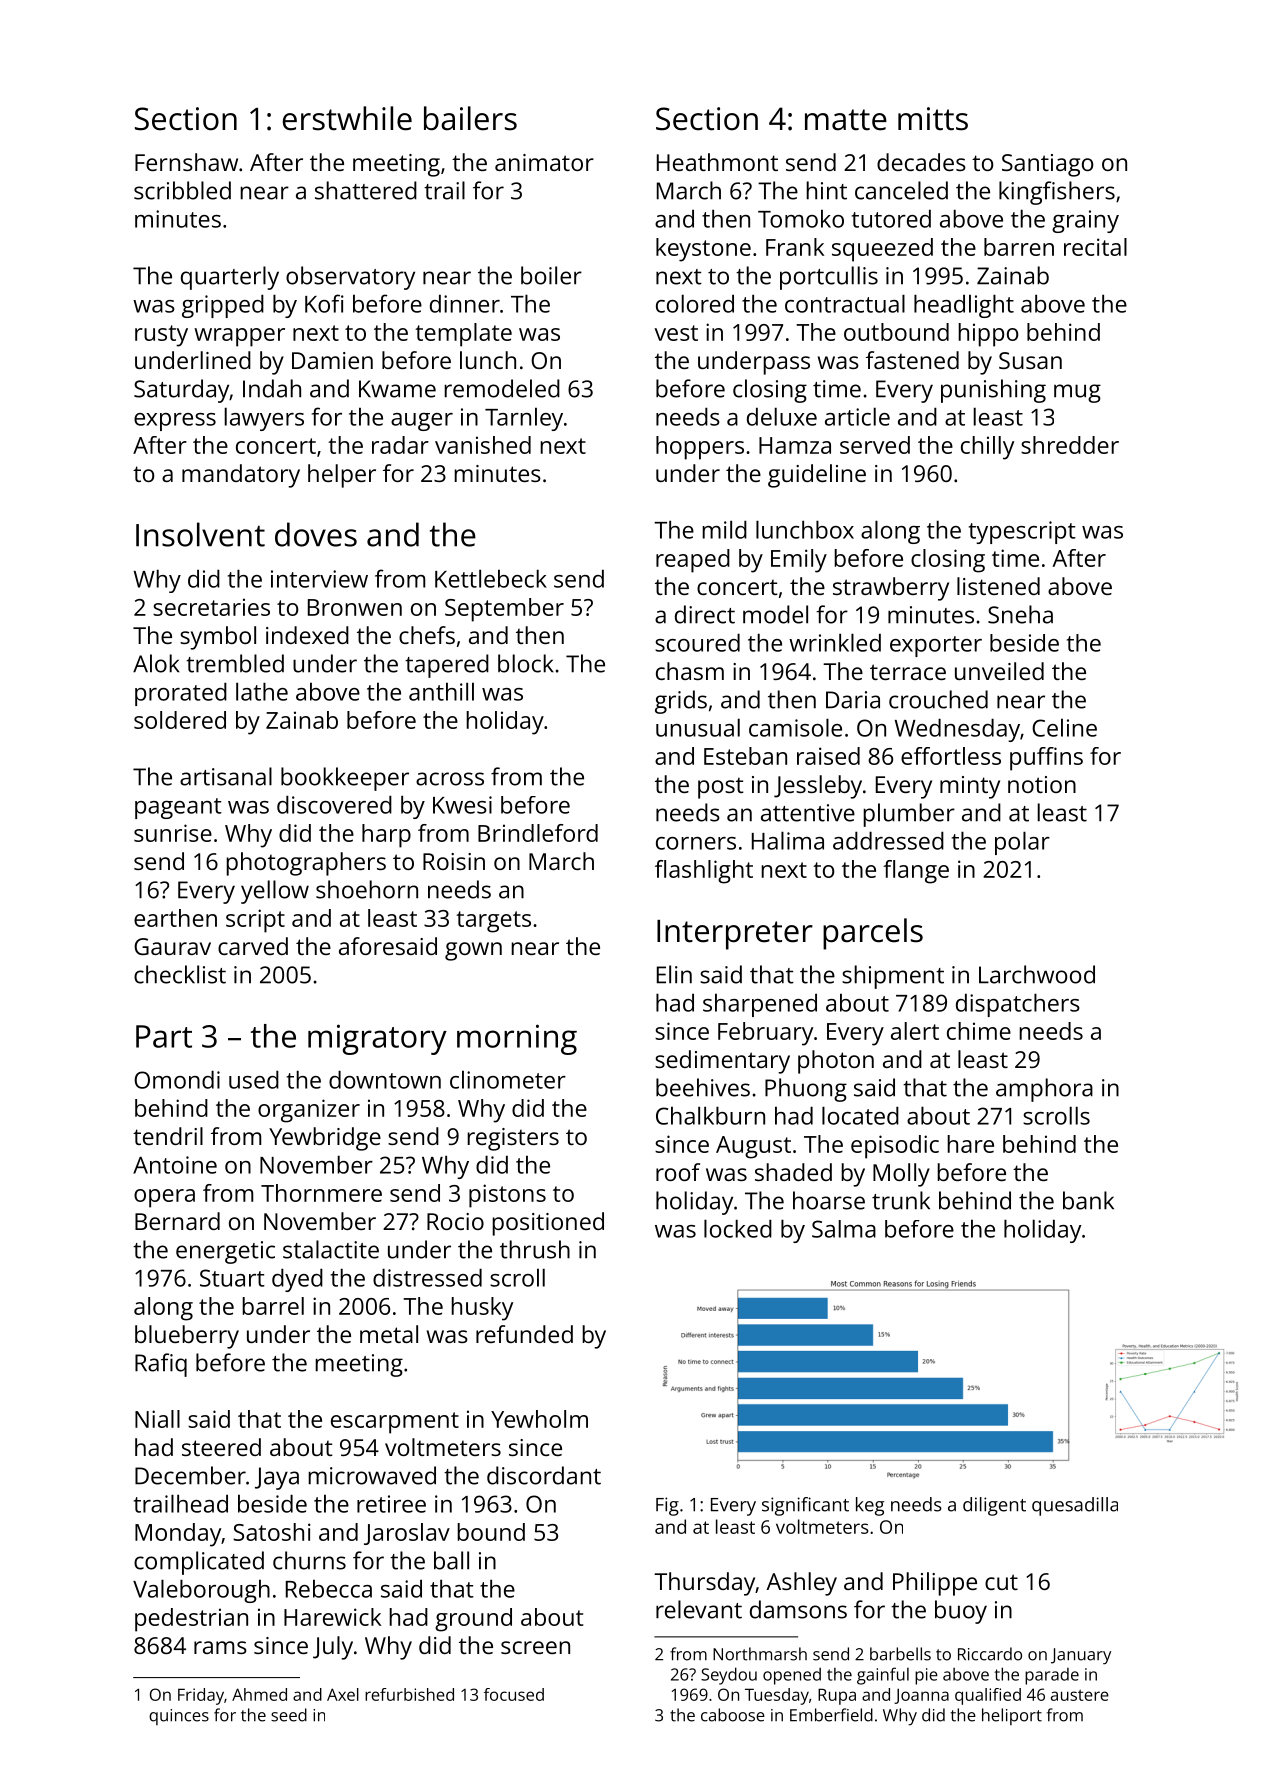 This page has width=1264, height=1788. Describe the element at coordinates (846, 120) in the page. I see `matte` at that location.
